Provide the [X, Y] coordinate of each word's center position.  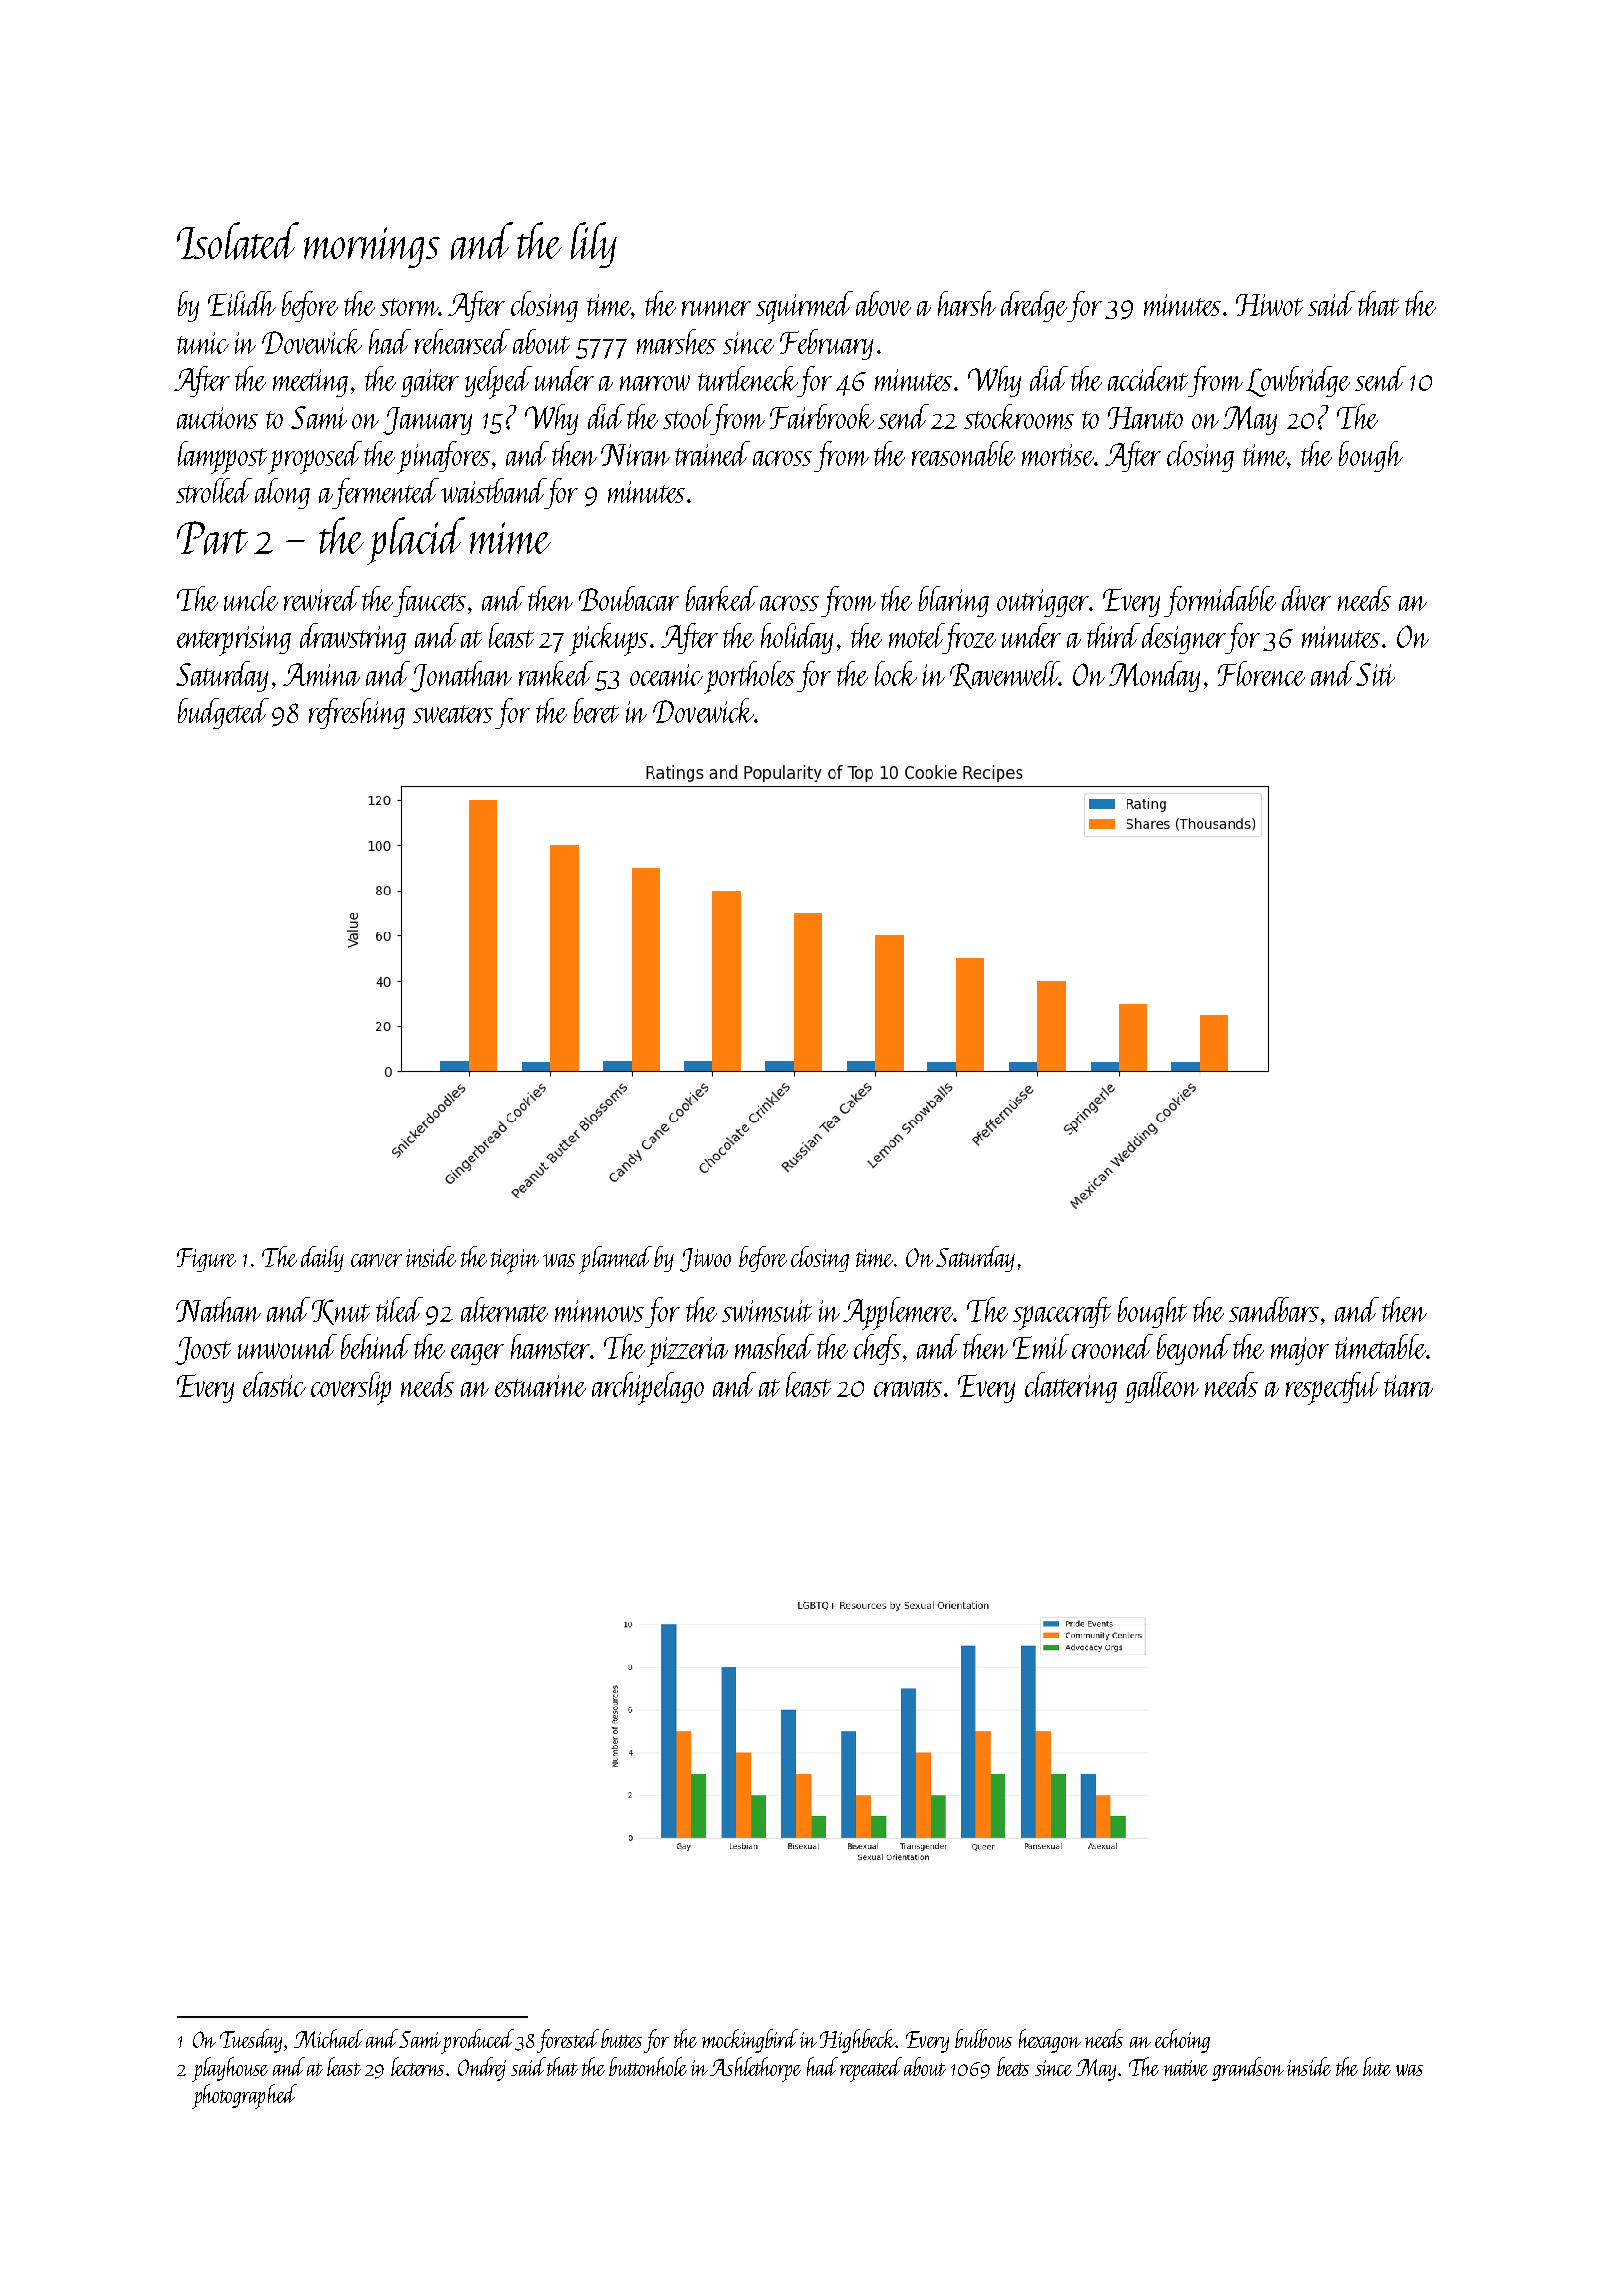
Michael [328, 2038]
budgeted [223, 713]
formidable [1220, 601]
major [1300, 1351]
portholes [749, 677]
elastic [274, 1384]
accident [1148, 378]
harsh [967, 303]
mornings [372, 247]
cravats [908, 1388]
